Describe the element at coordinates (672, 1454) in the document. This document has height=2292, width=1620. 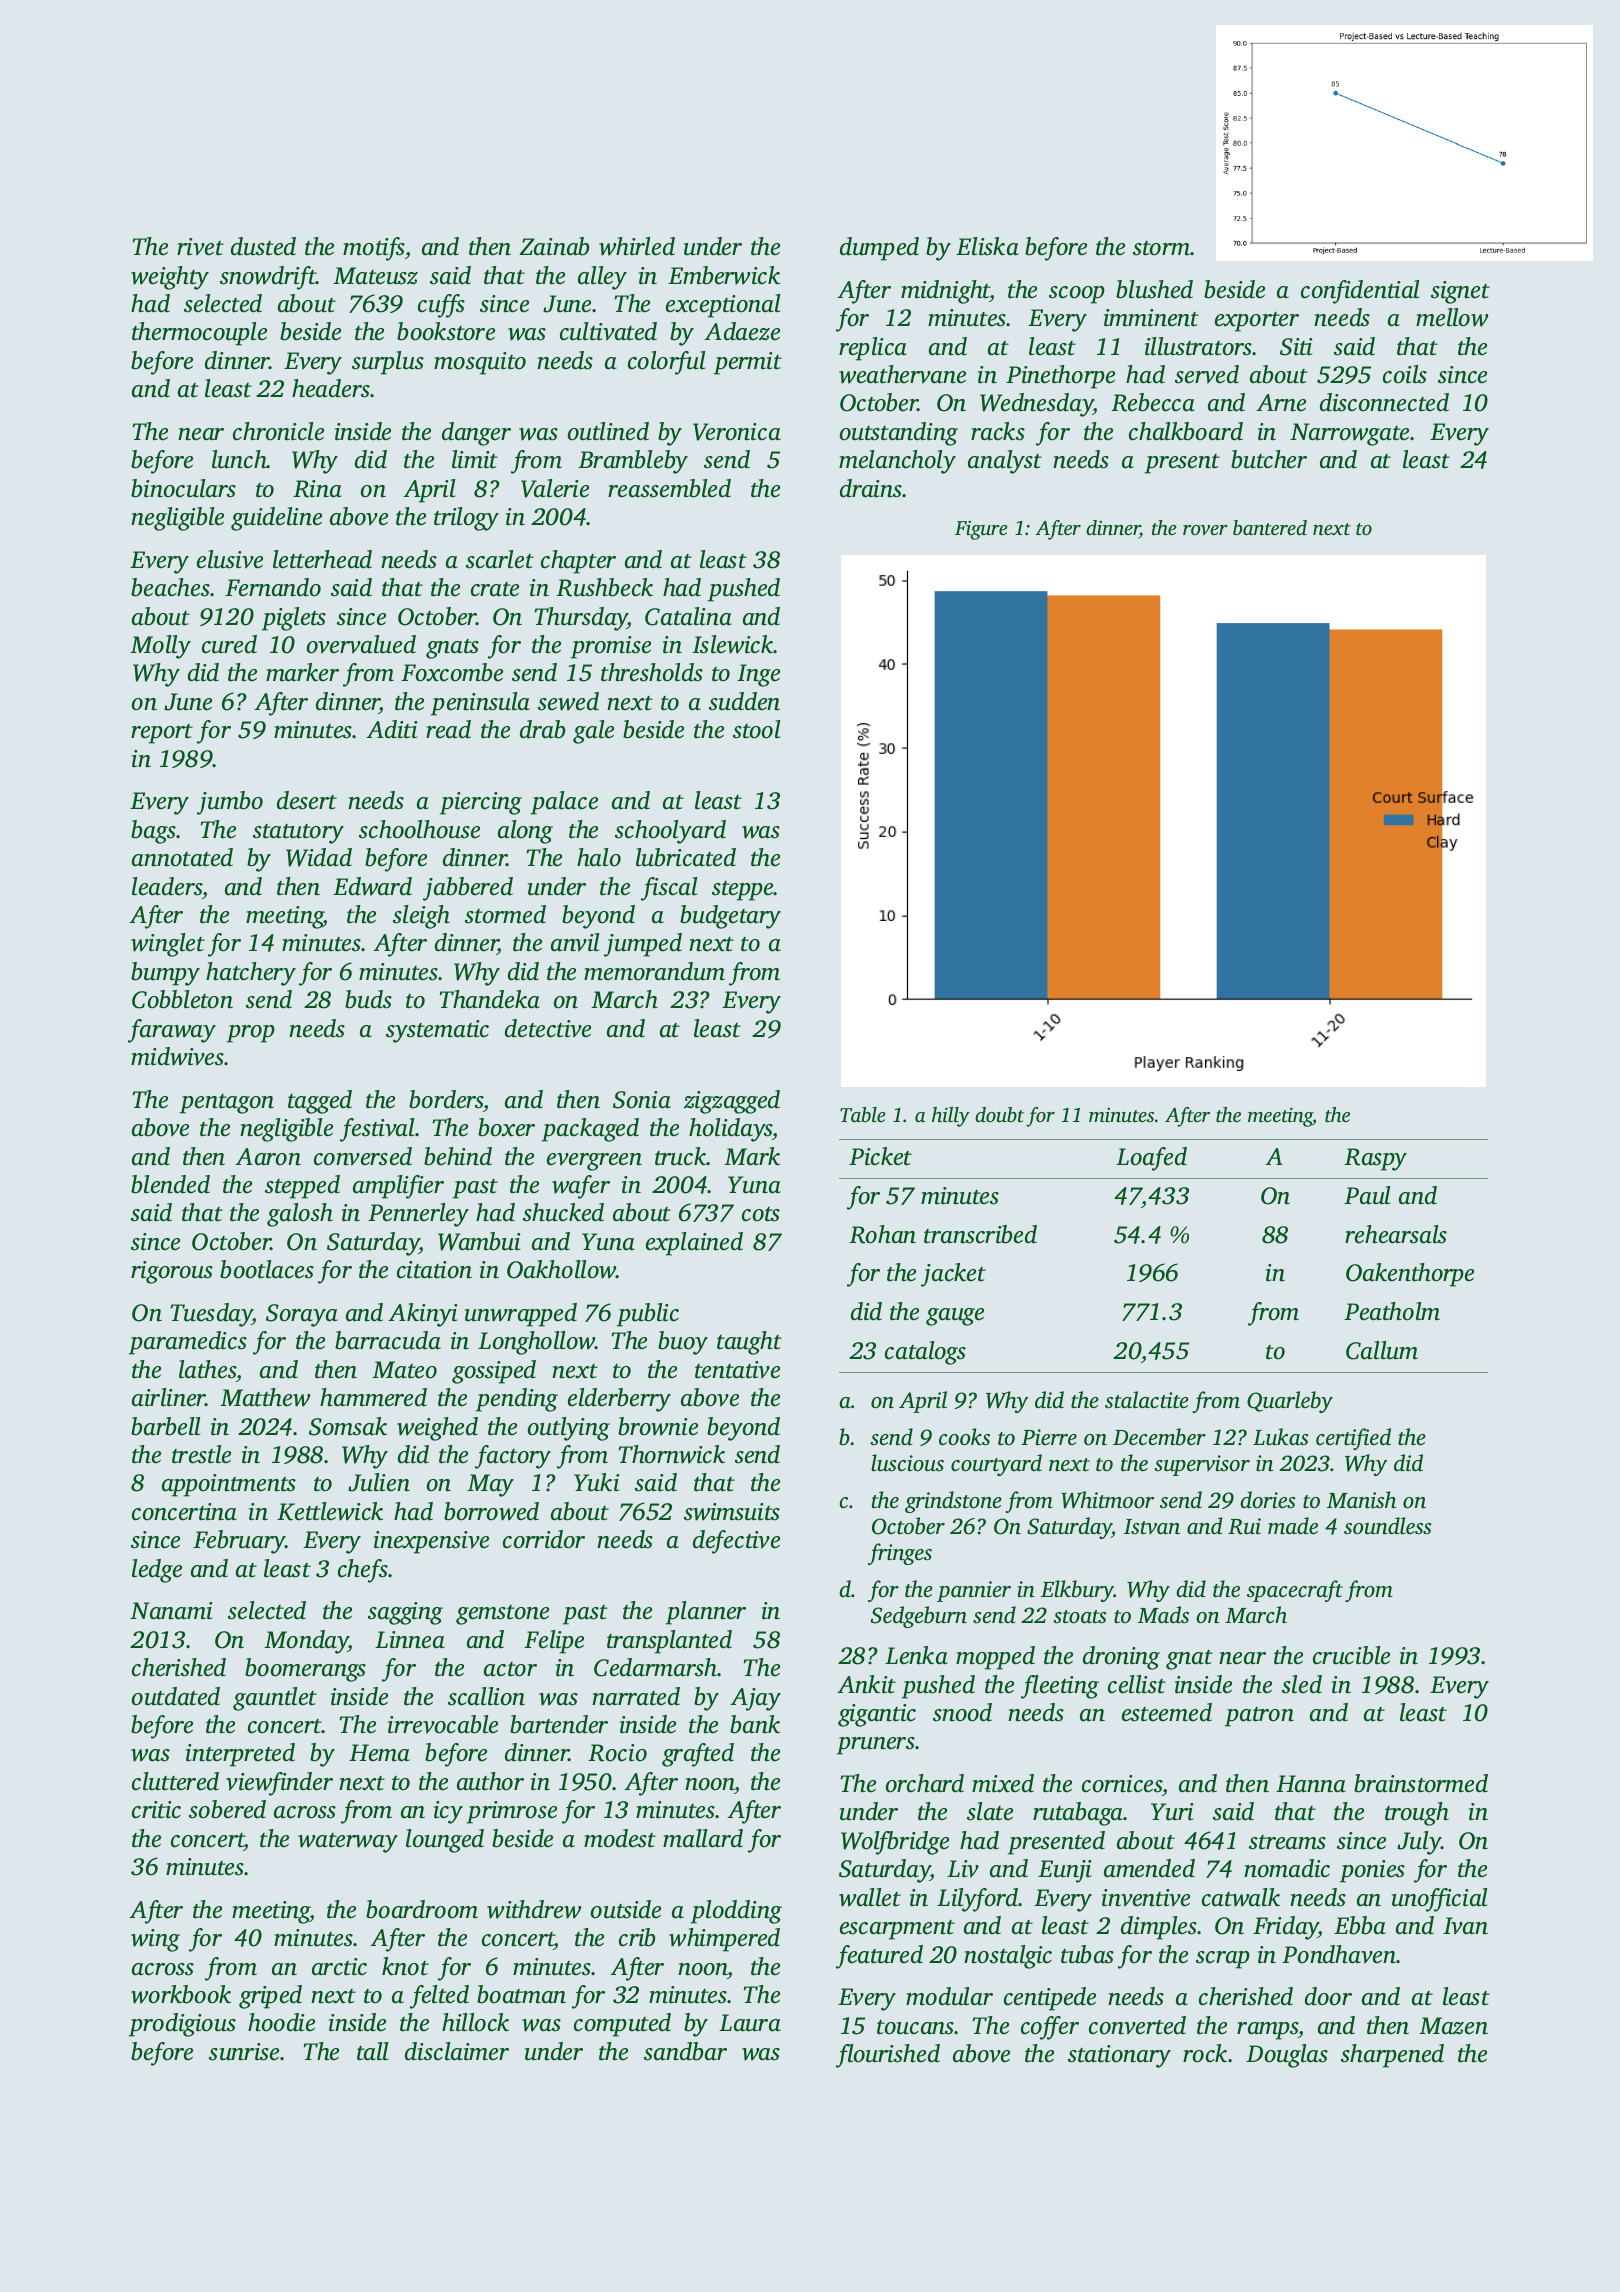
I see `Thornwick` at that location.
